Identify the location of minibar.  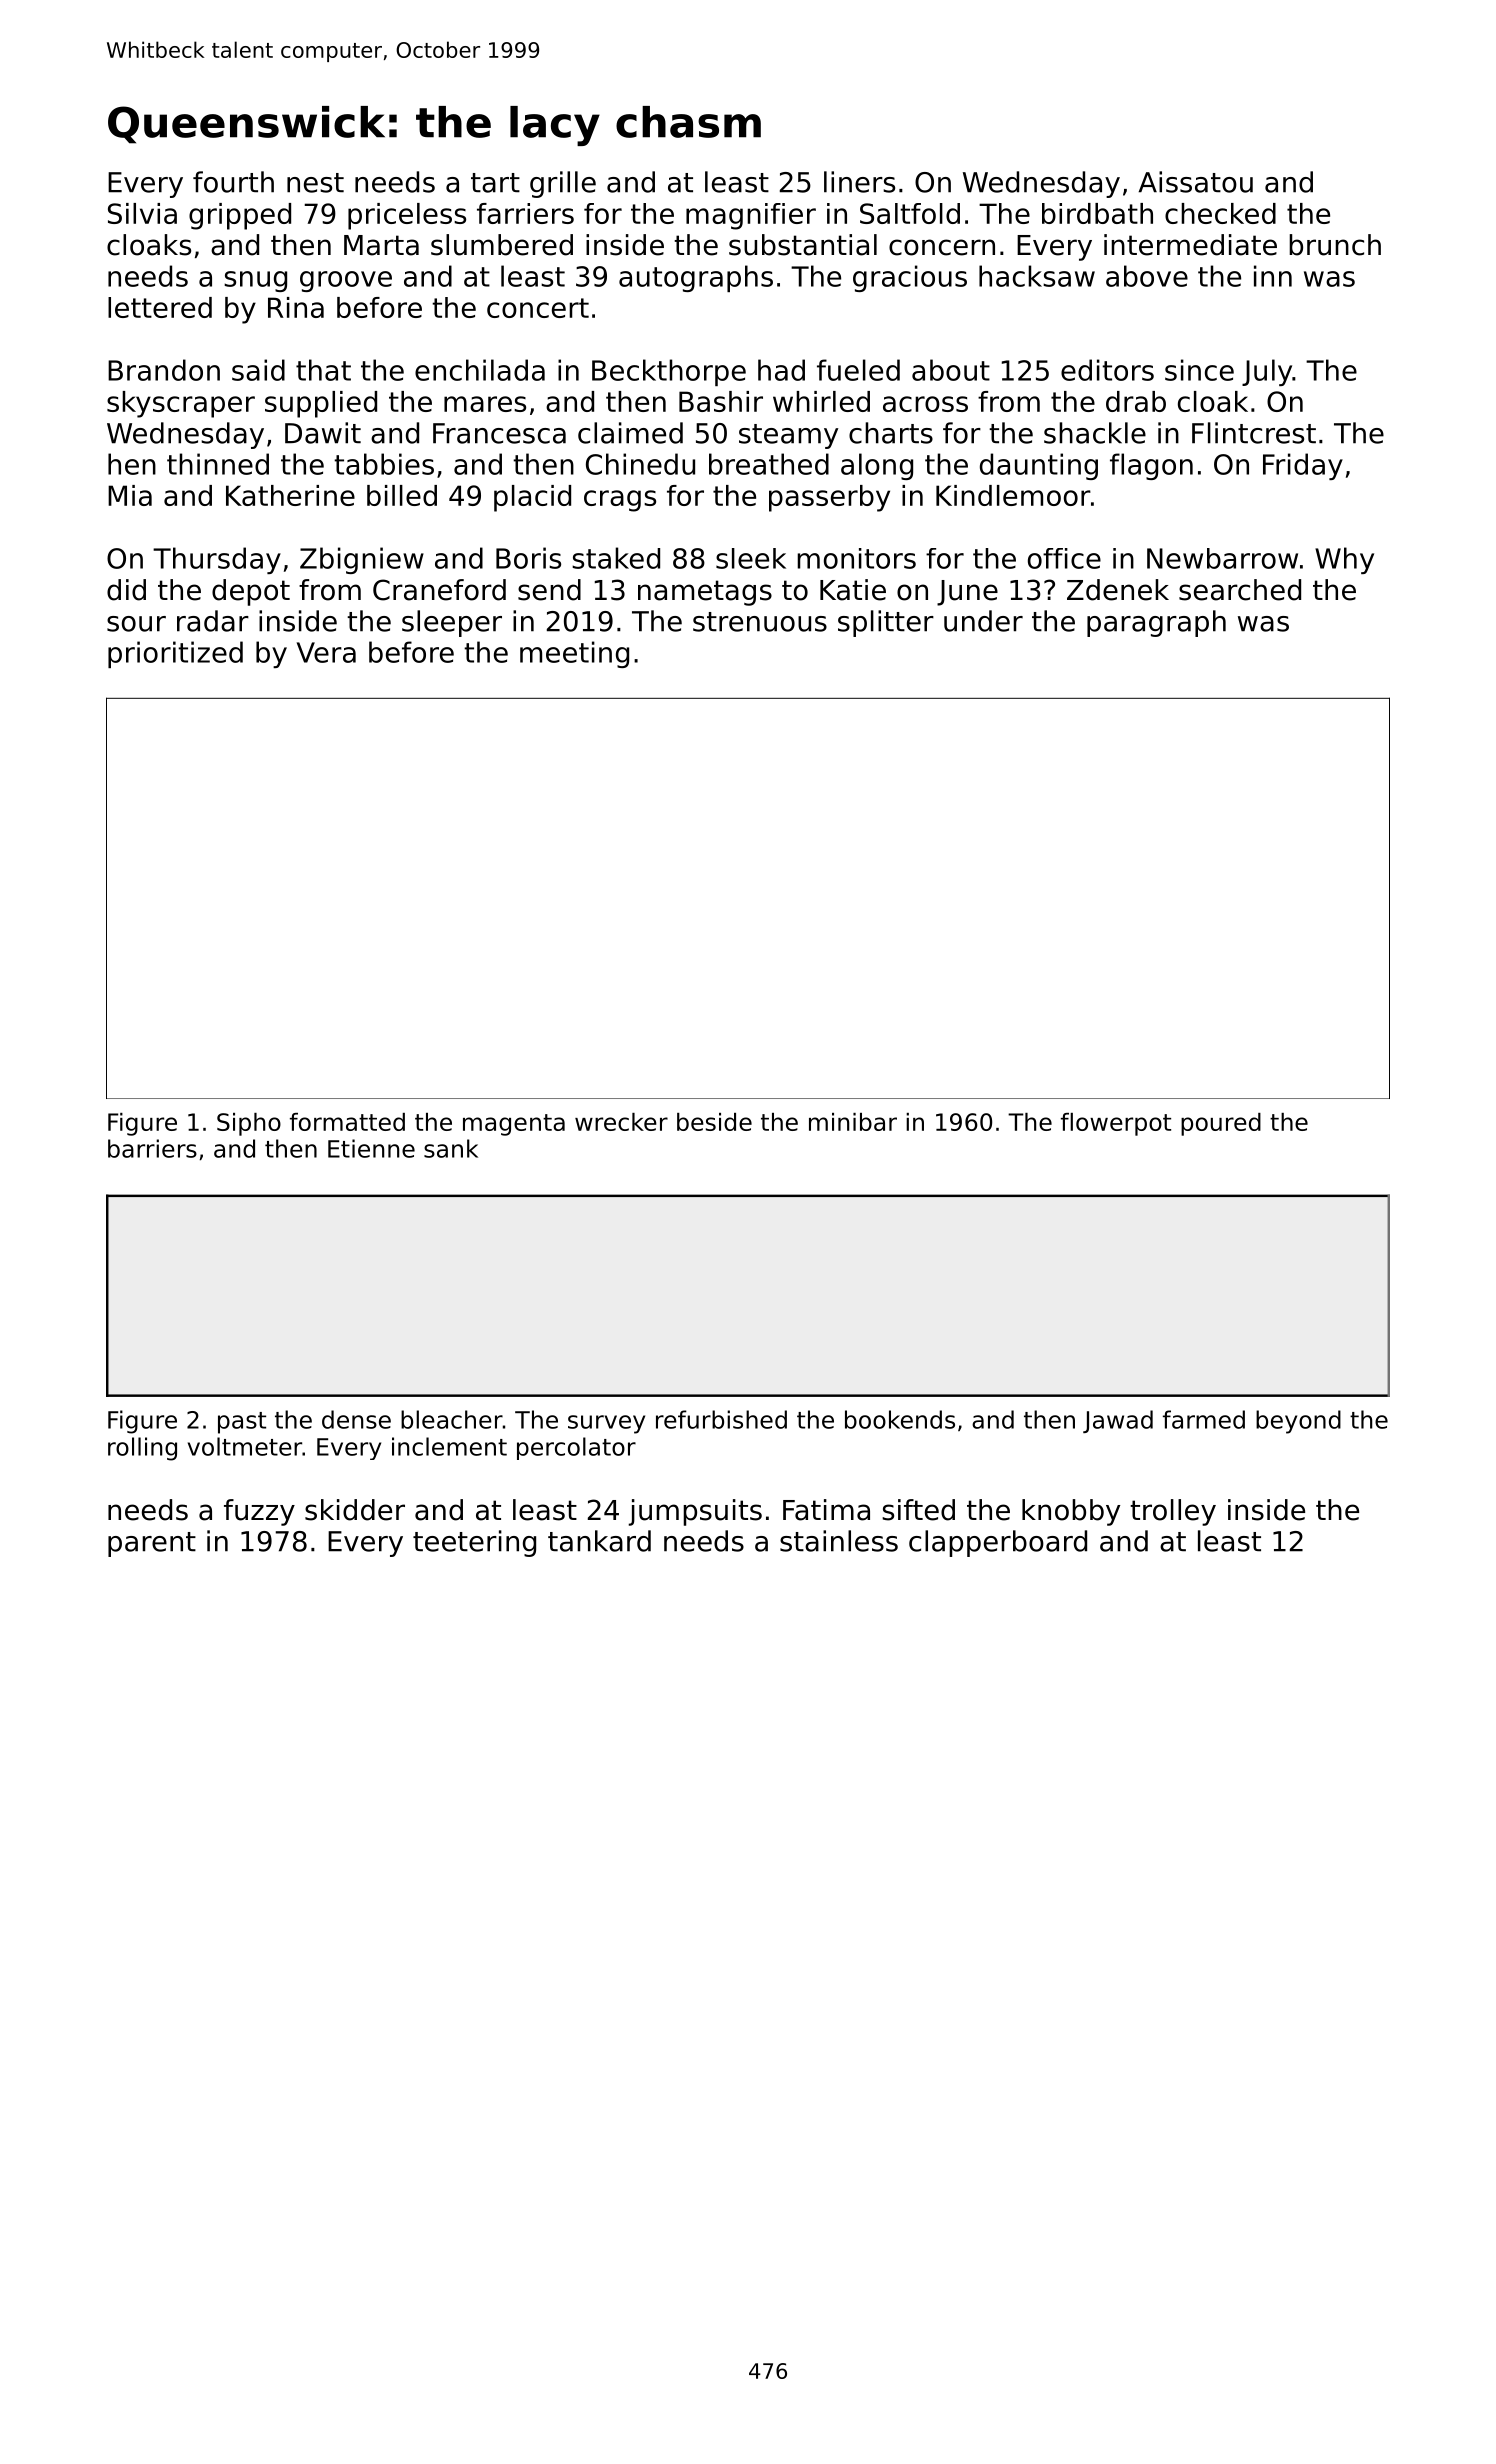
(853, 1122).
